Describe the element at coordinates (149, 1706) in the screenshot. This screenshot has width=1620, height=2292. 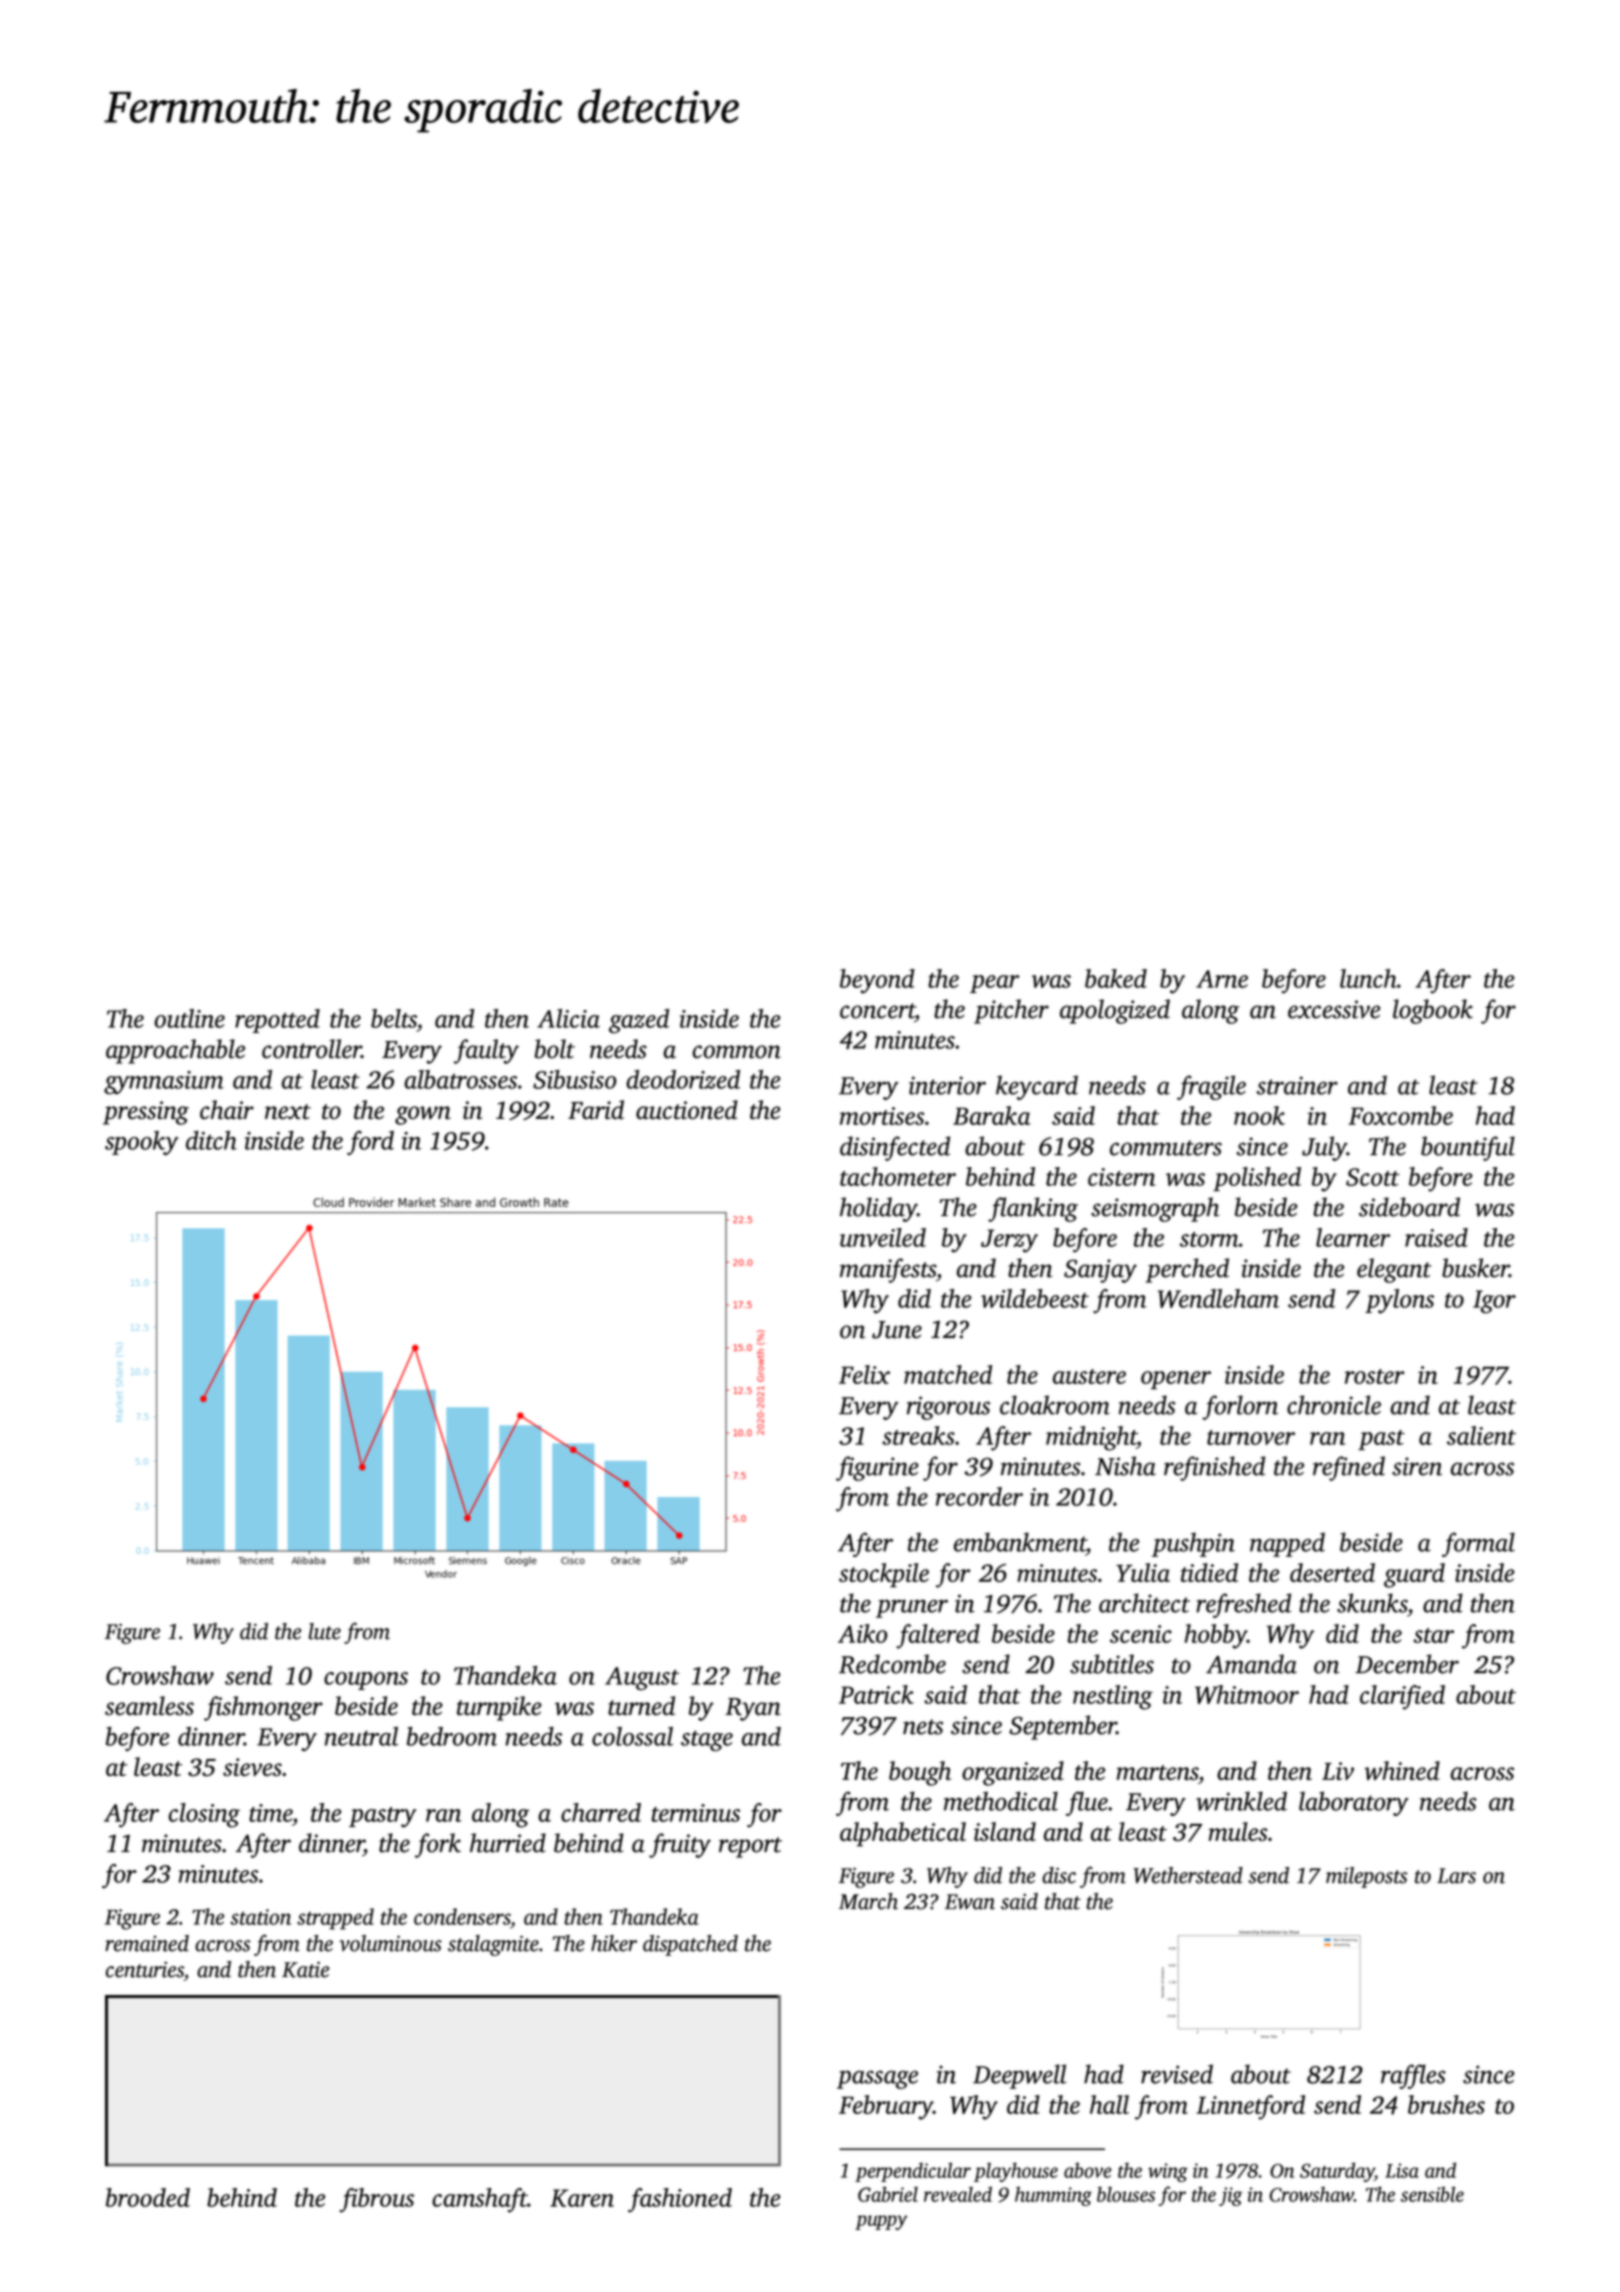
I see `seamless` at that location.
